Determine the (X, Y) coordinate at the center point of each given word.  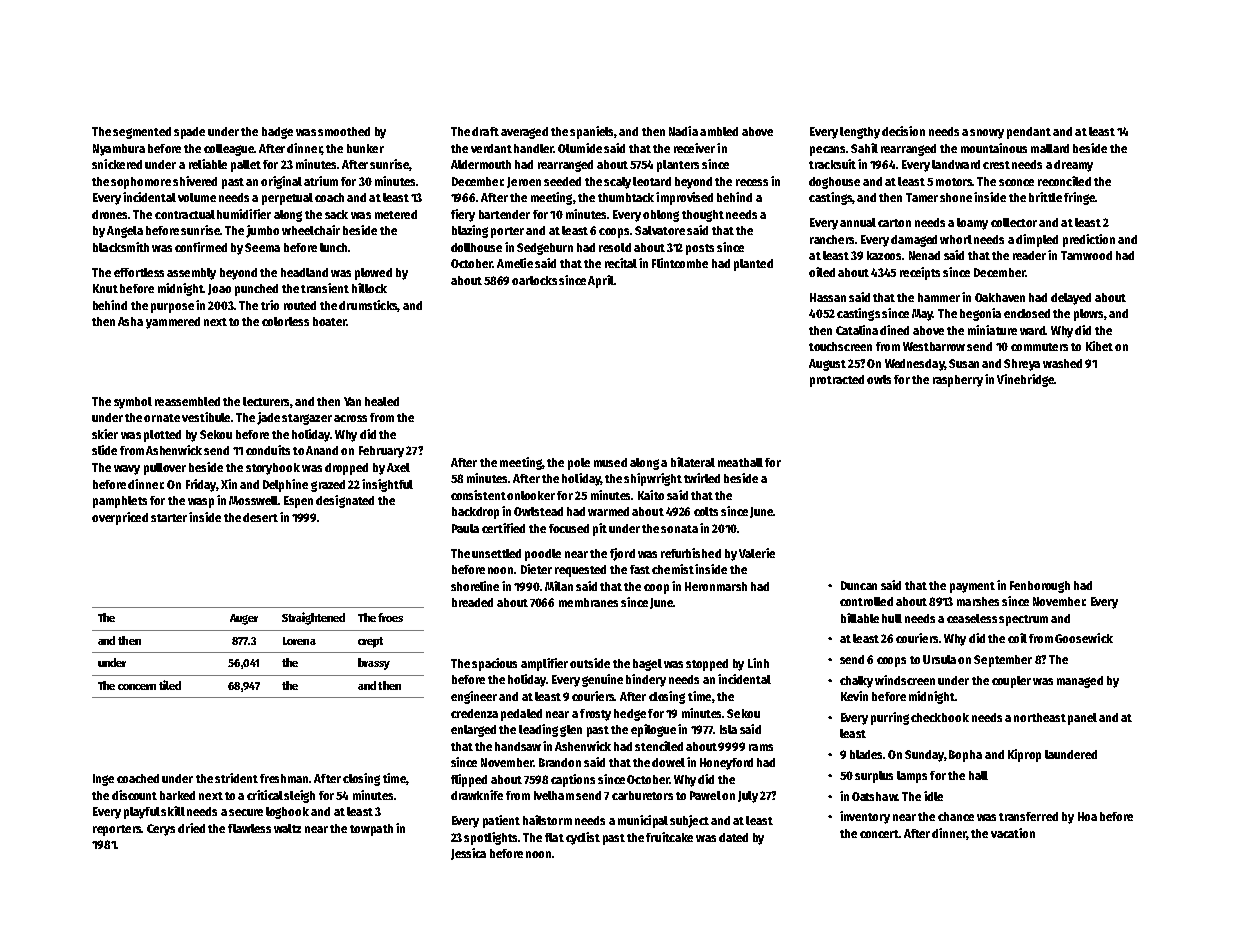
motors (954, 182)
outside (590, 663)
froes (390, 617)
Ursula (939, 659)
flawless (249, 828)
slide (104, 450)
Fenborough (1040, 587)
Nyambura (119, 150)
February (381, 452)
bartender (504, 214)
